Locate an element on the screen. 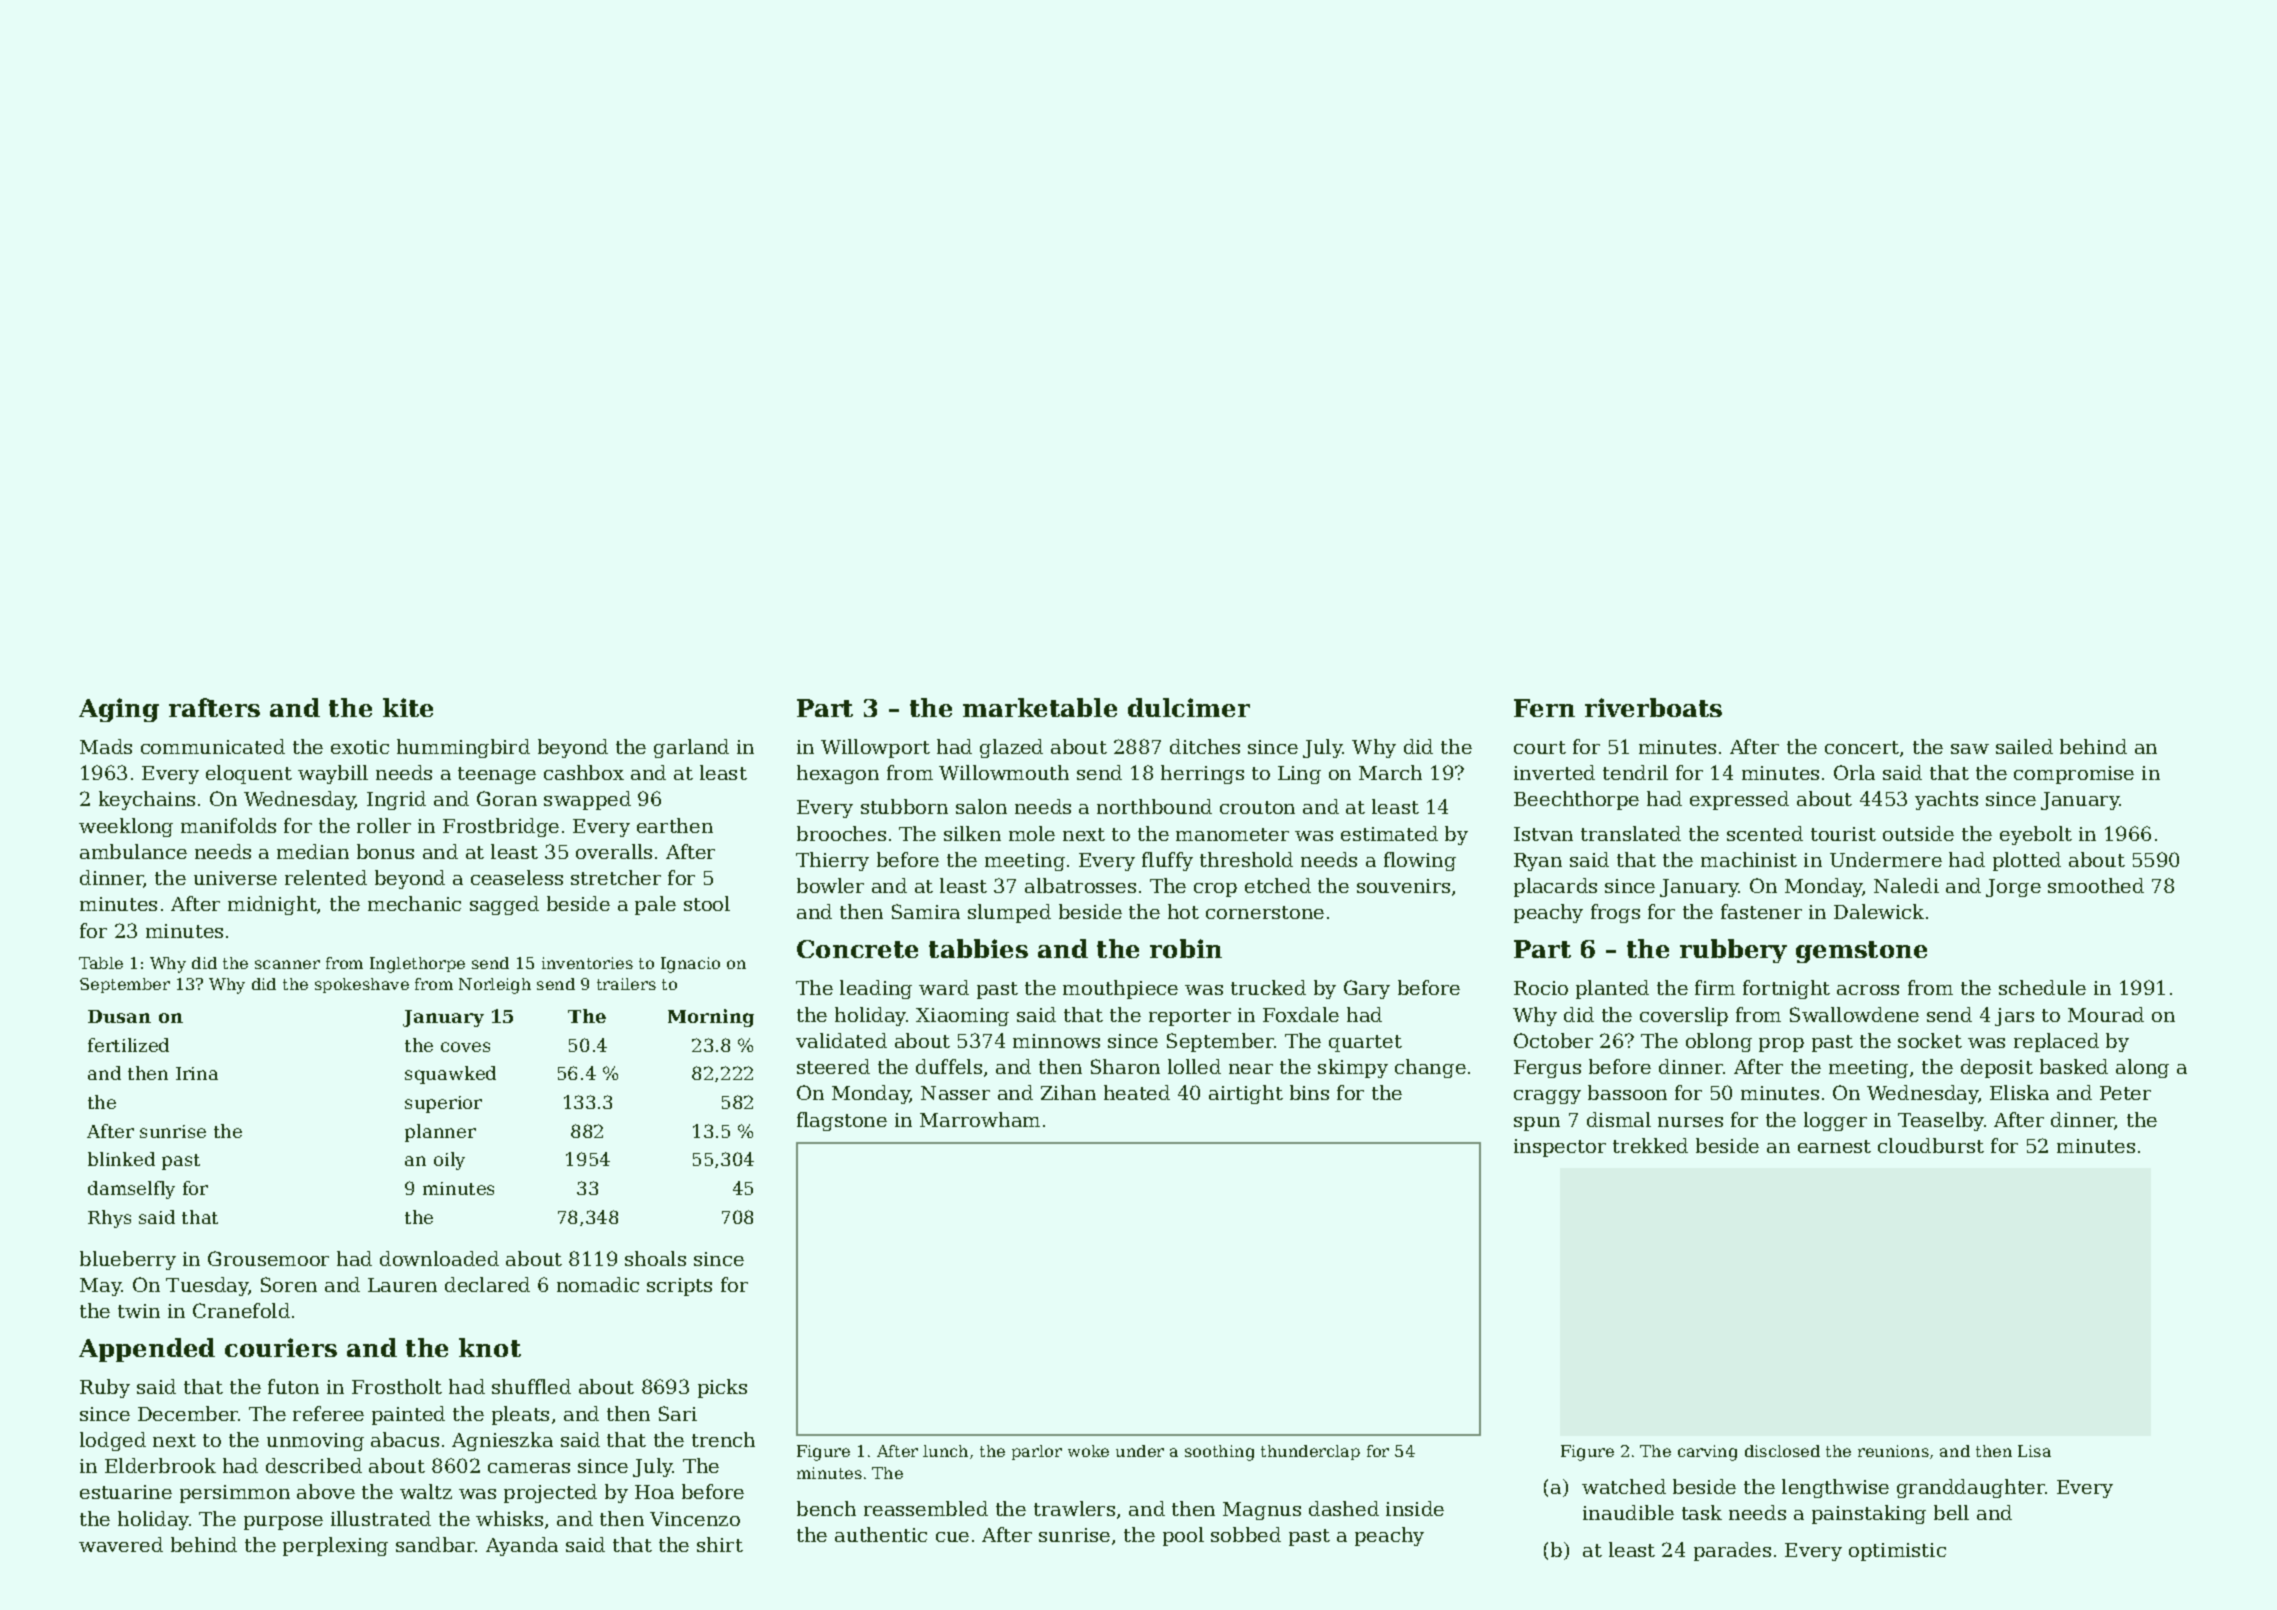  shoals is located at coordinates (655, 1258).
